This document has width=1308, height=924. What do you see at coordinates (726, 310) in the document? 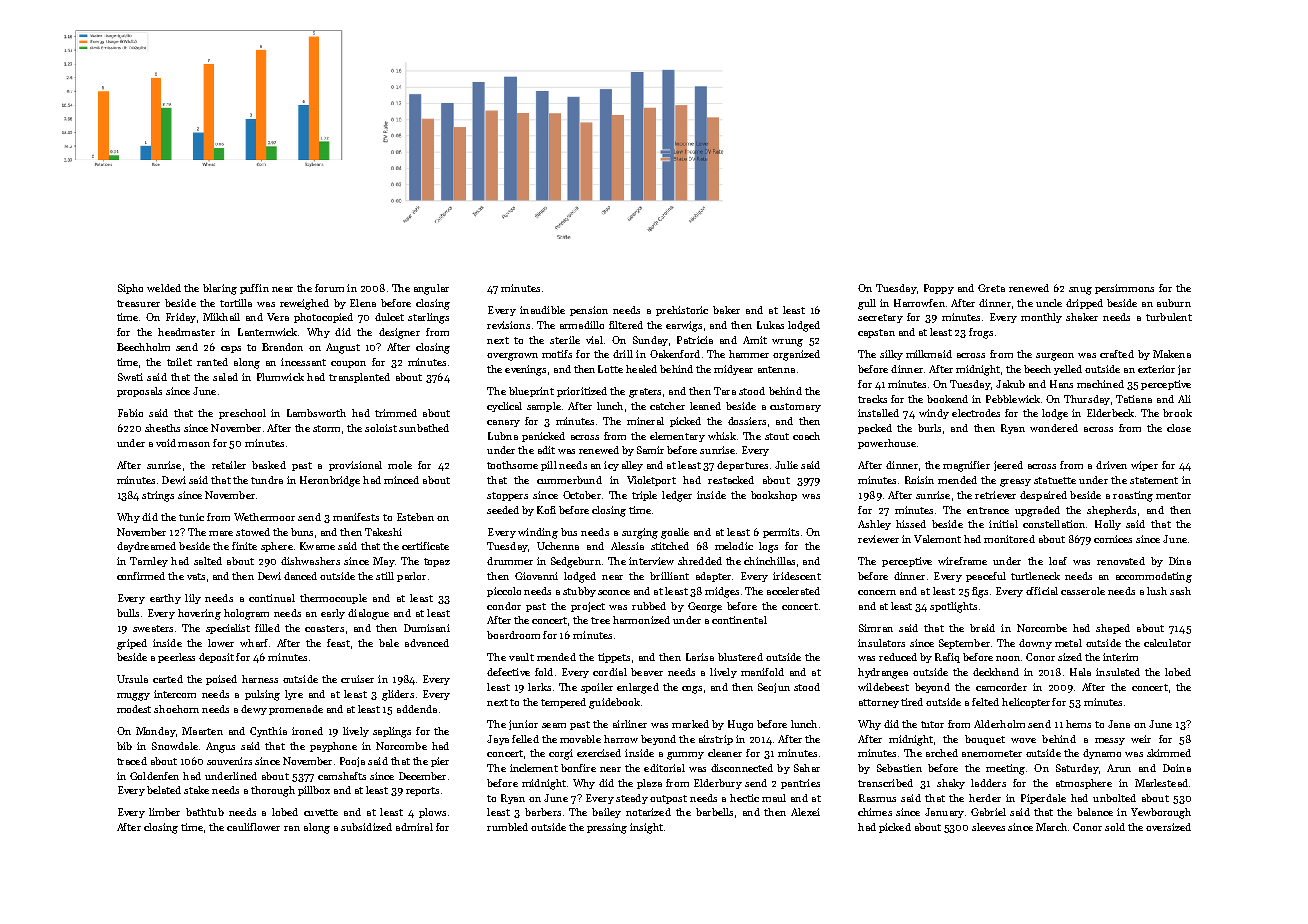
I see `baker` at bounding box center [726, 310].
